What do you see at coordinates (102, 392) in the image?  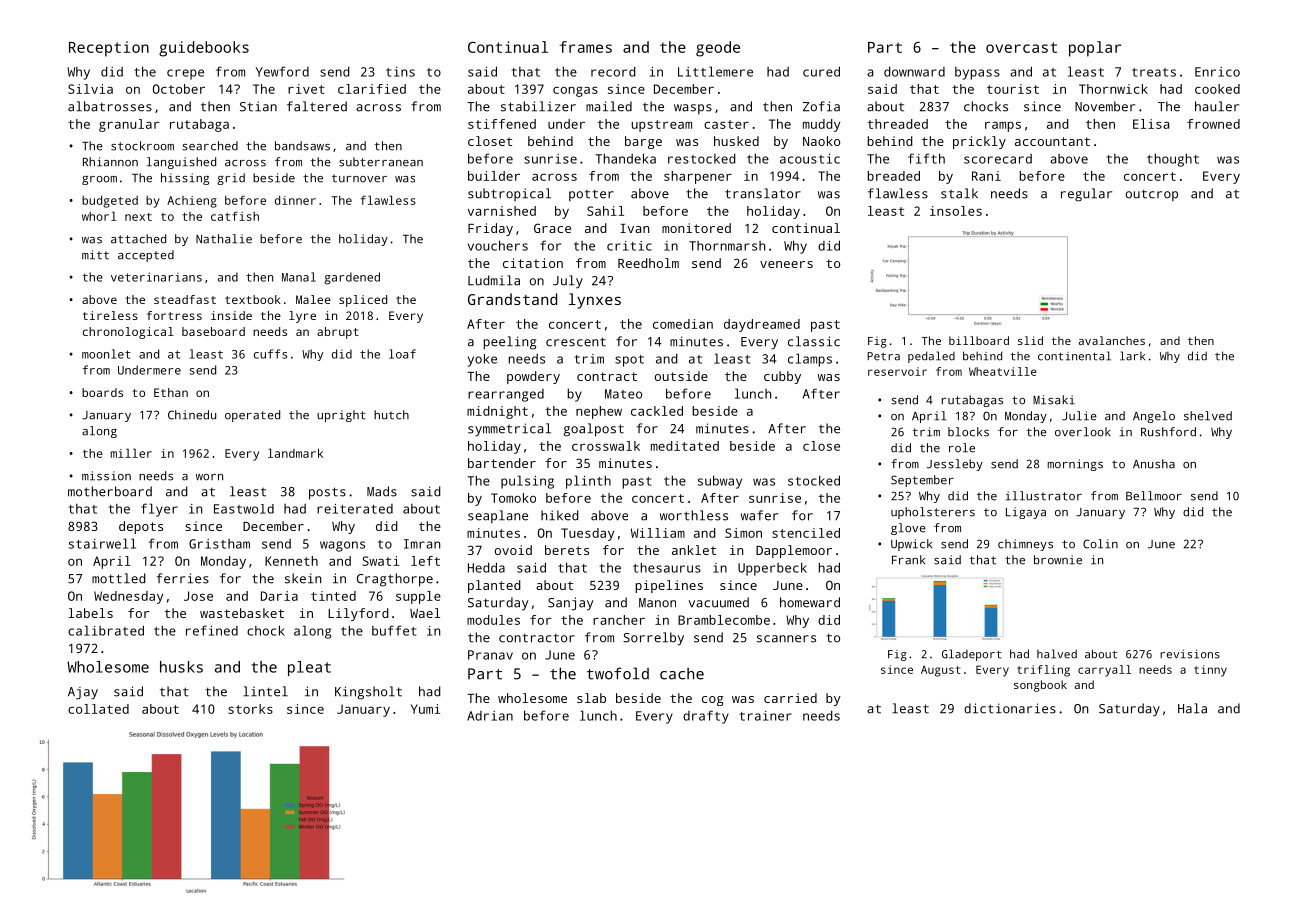 I see `boards` at bounding box center [102, 392].
